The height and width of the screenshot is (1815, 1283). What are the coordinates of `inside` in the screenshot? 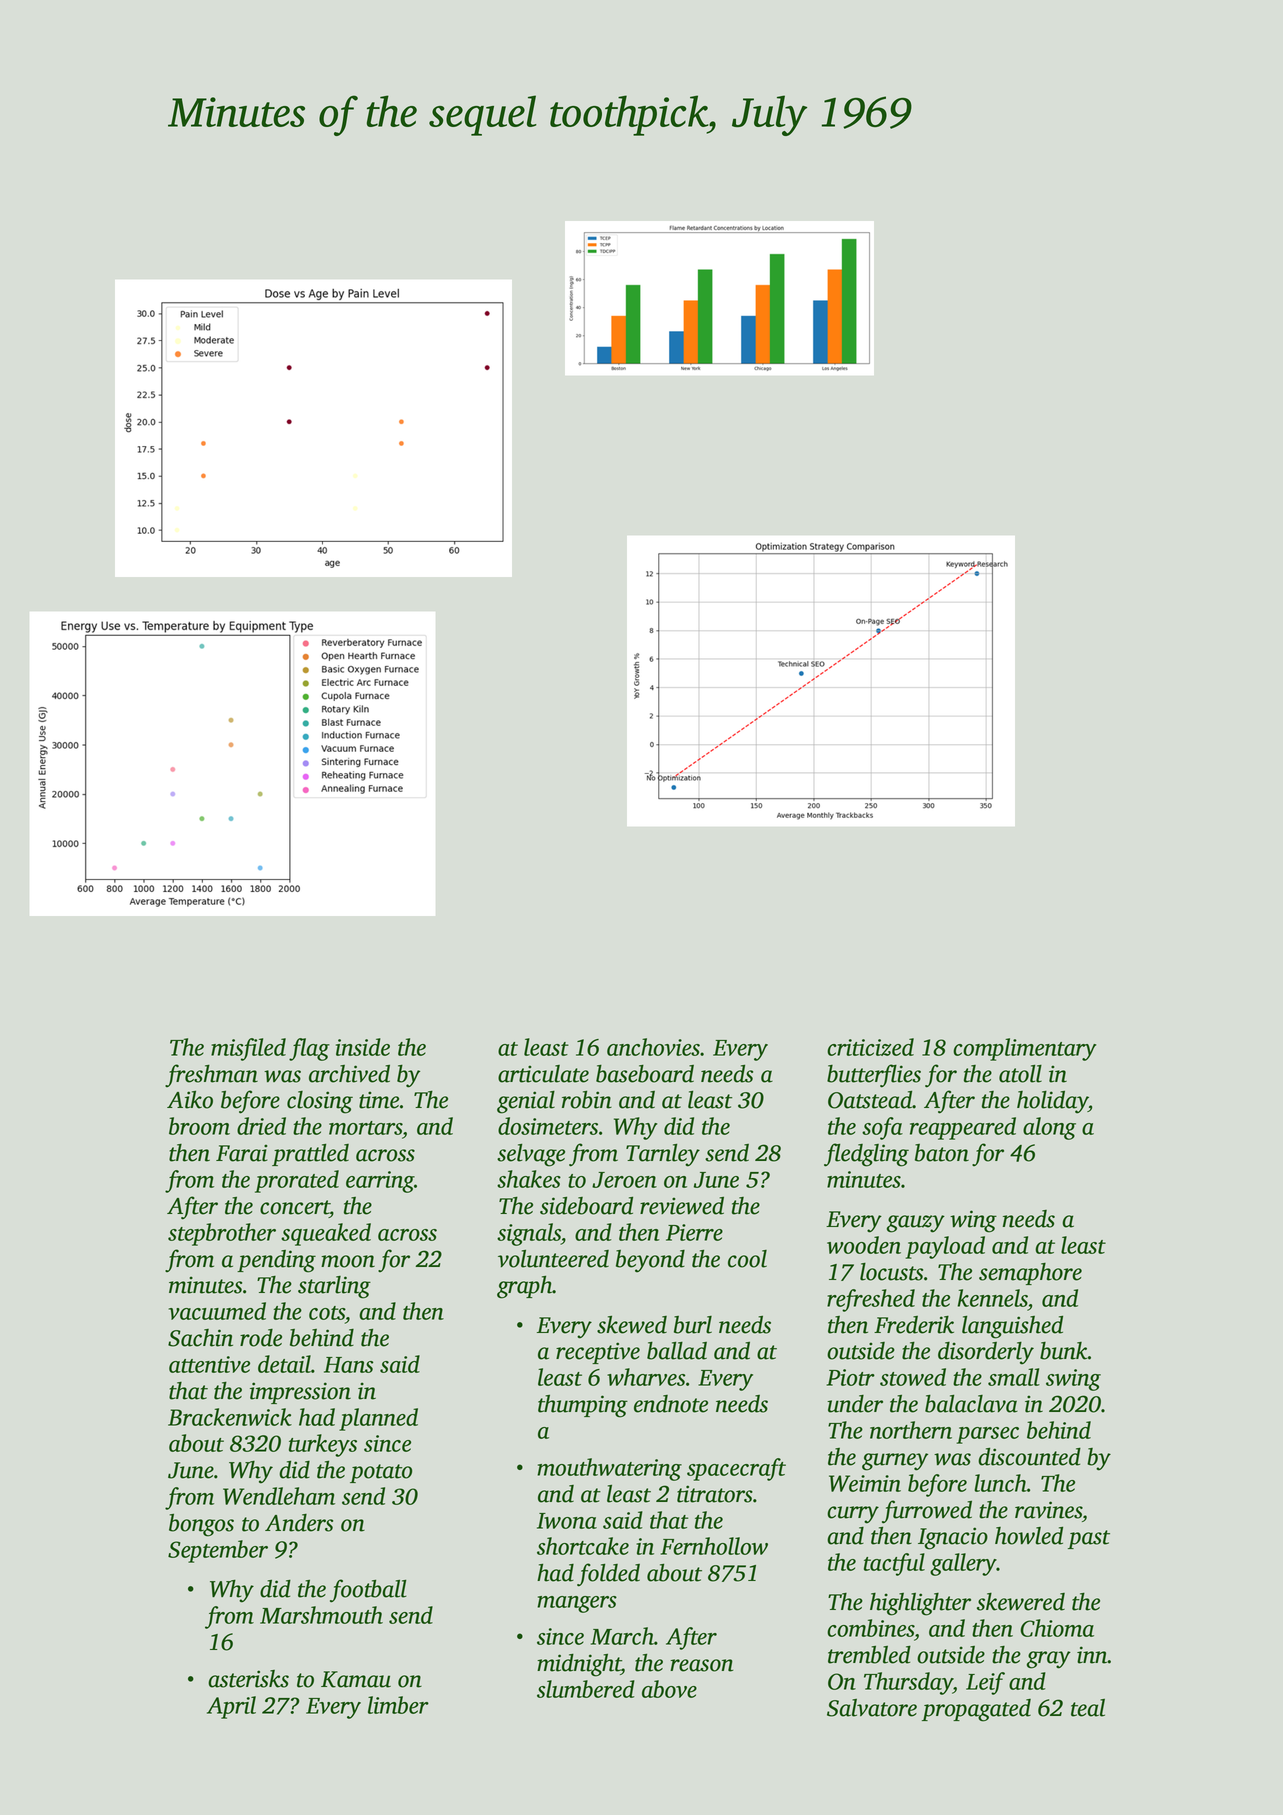 It's located at (363, 1047).
